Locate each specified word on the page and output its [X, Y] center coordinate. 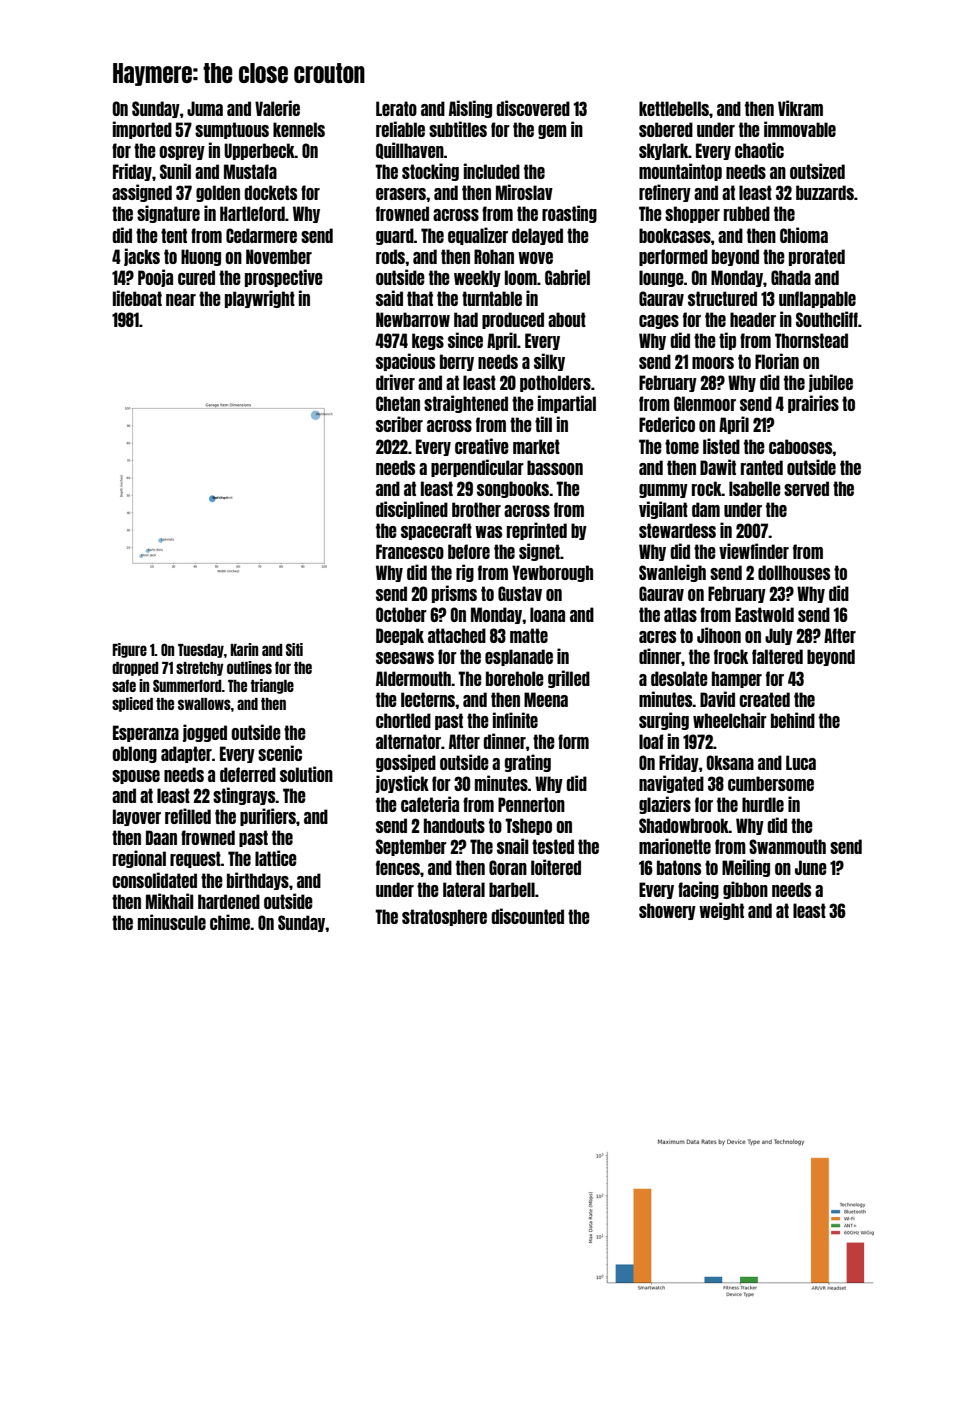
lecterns [428, 699]
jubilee [831, 383]
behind [793, 720]
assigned [142, 193]
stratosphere [444, 917]
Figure [130, 650]
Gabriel [567, 277]
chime [230, 922]
